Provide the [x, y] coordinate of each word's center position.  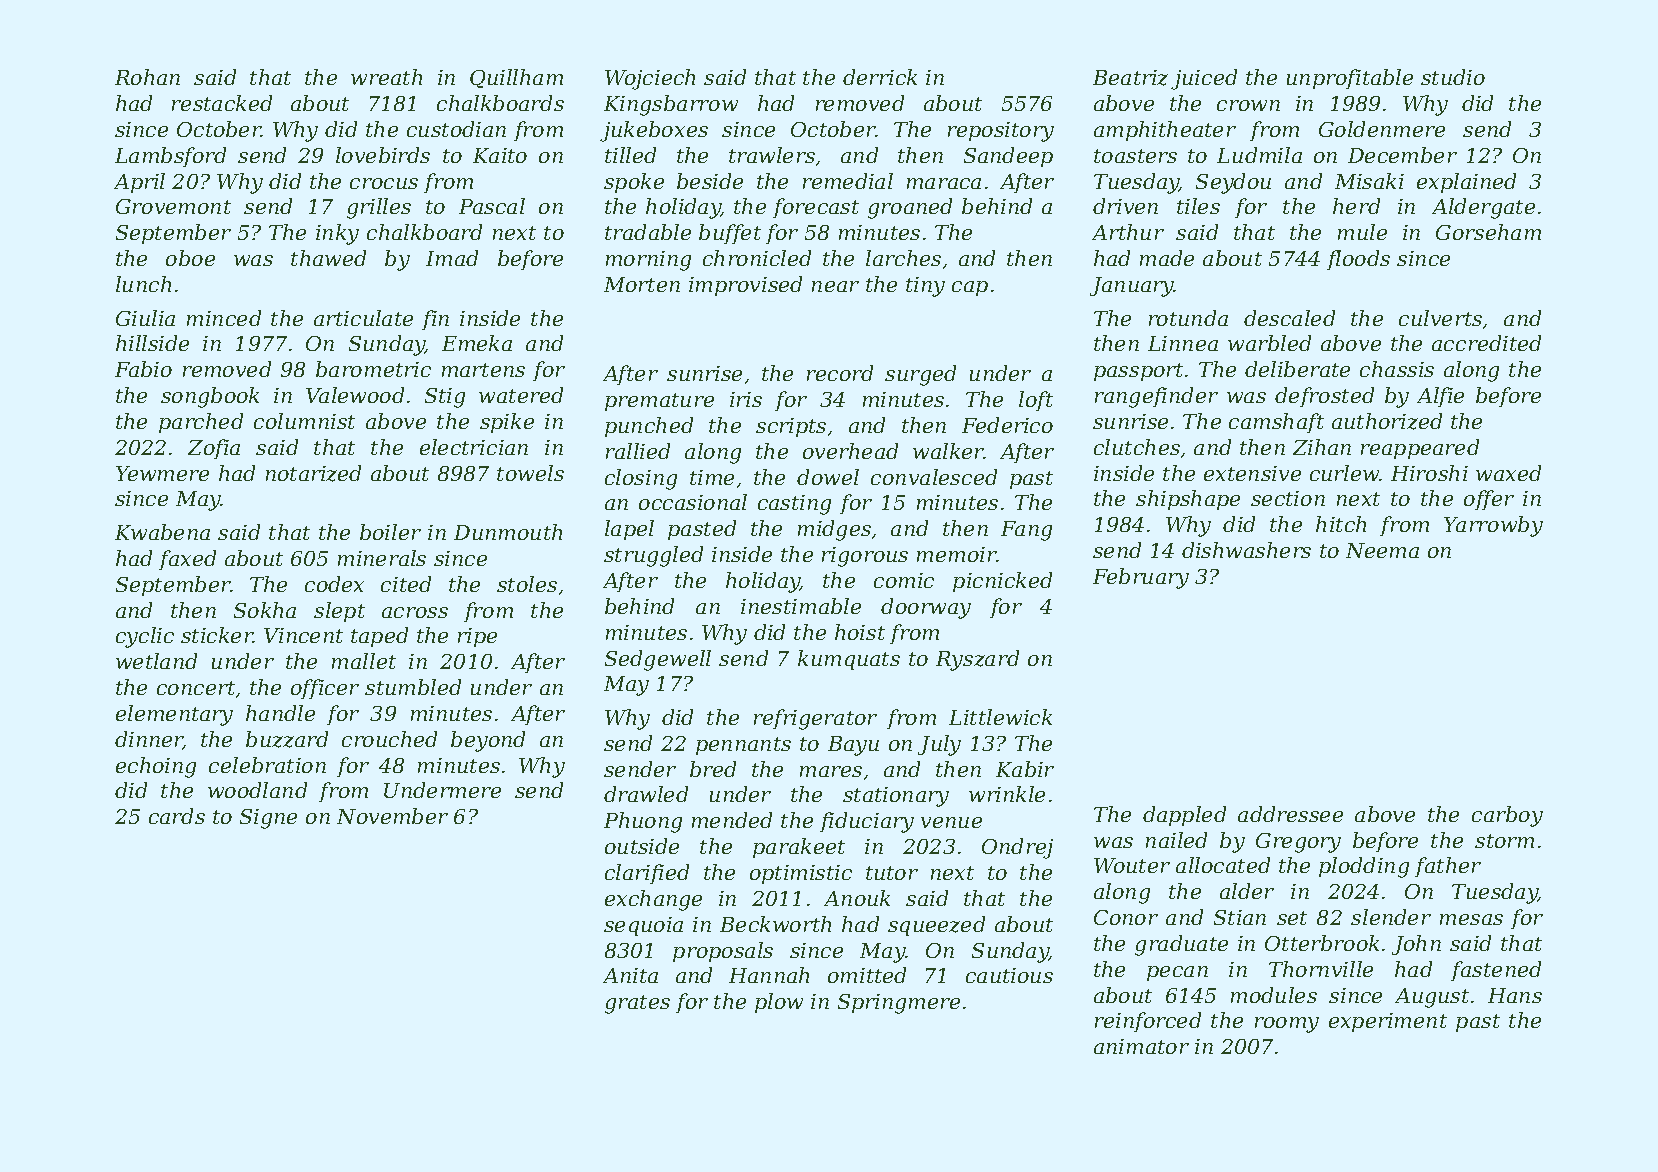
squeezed [936, 926]
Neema [1382, 550]
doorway [926, 608]
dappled [1184, 816]
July [939, 745]
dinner [149, 740]
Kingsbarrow [671, 105]
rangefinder [1156, 397]
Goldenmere [1382, 129]
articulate [363, 318]
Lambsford [170, 157]
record [840, 373]
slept [339, 612]
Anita [630, 975]
